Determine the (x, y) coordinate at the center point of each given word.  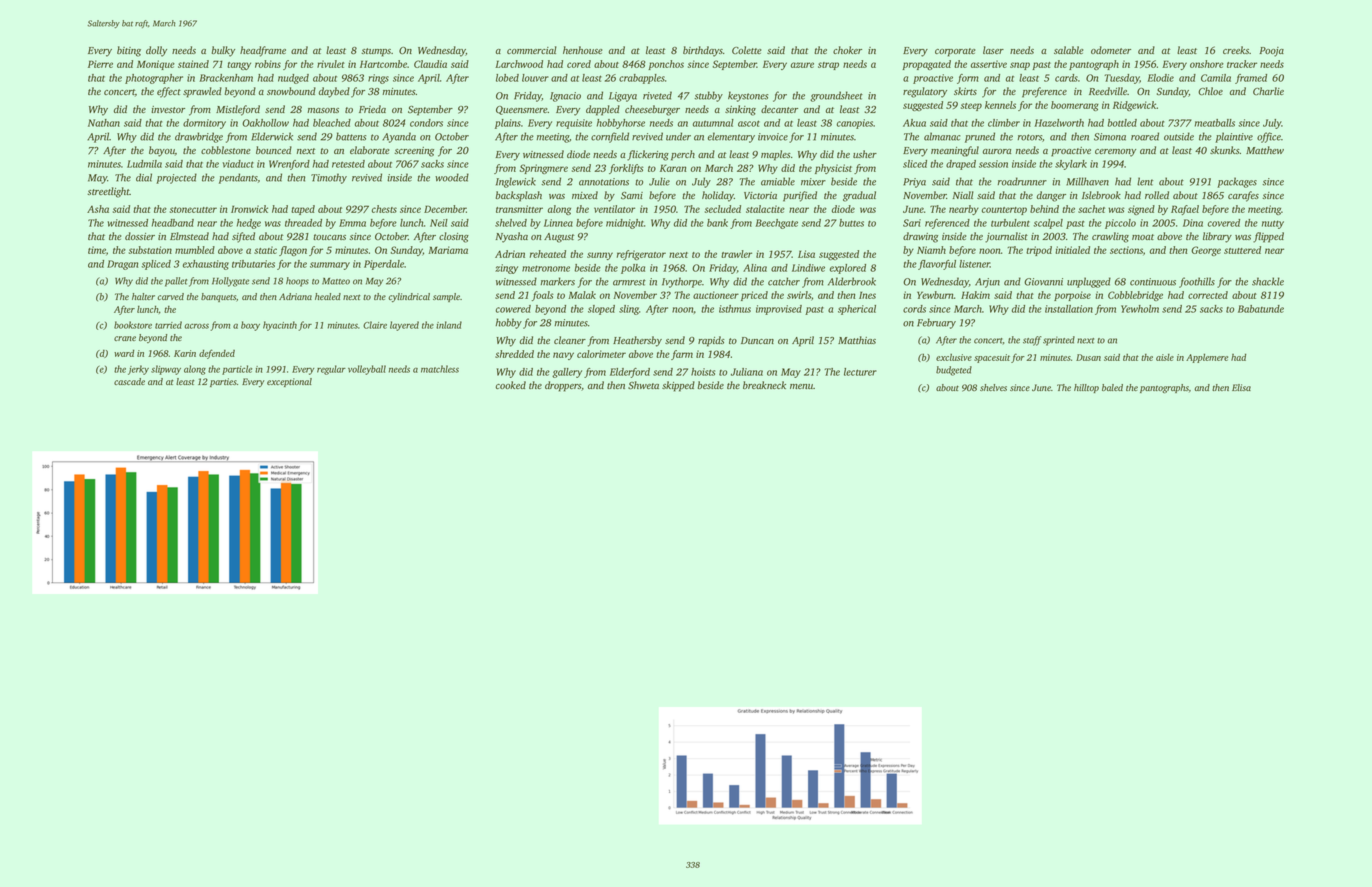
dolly (156, 51)
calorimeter (601, 354)
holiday (718, 196)
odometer (1111, 50)
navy (563, 356)
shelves (993, 387)
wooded (452, 177)
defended (217, 354)
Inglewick (516, 182)
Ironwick (249, 209)
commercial (532, 50)
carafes (1243, 196)
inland (449, 325)
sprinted (1059, 341)
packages (1237, 182)
